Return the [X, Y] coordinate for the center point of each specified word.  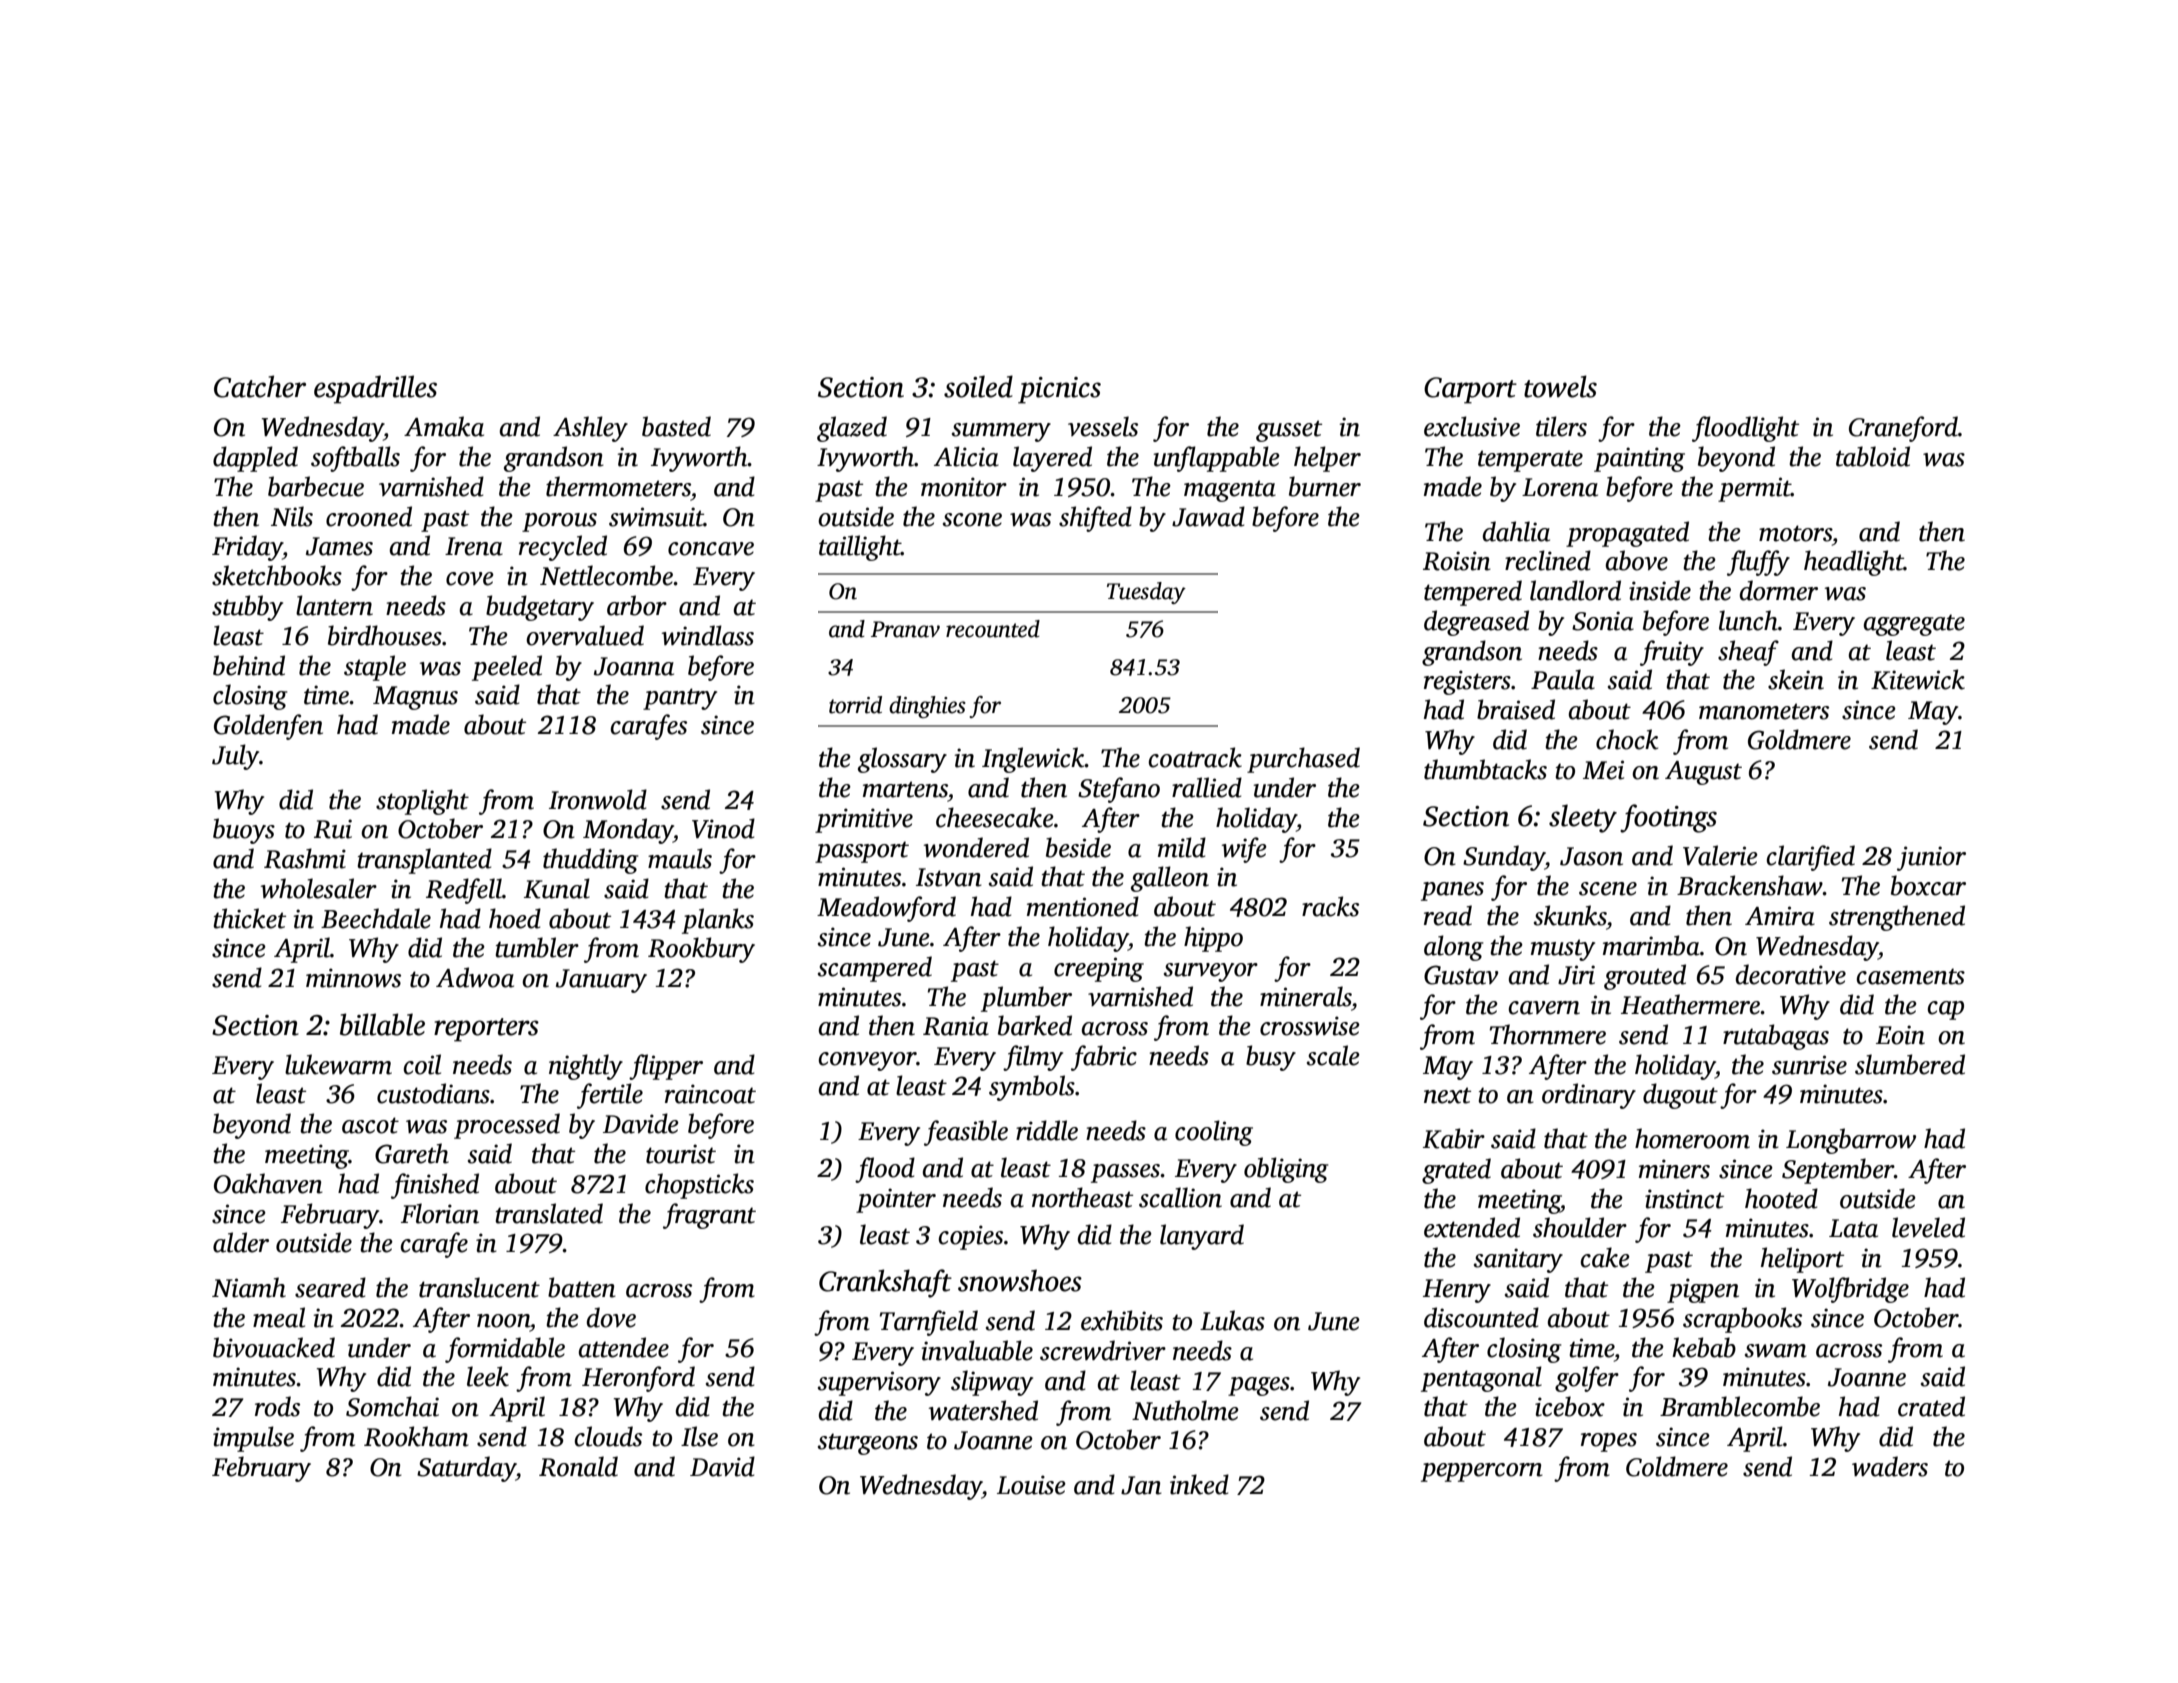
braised [1516, 709]
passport [862, 852]
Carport [1470, 390]
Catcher [260, 386]
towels [1560, 386]
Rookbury [701, 950]
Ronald [578, 1466]
